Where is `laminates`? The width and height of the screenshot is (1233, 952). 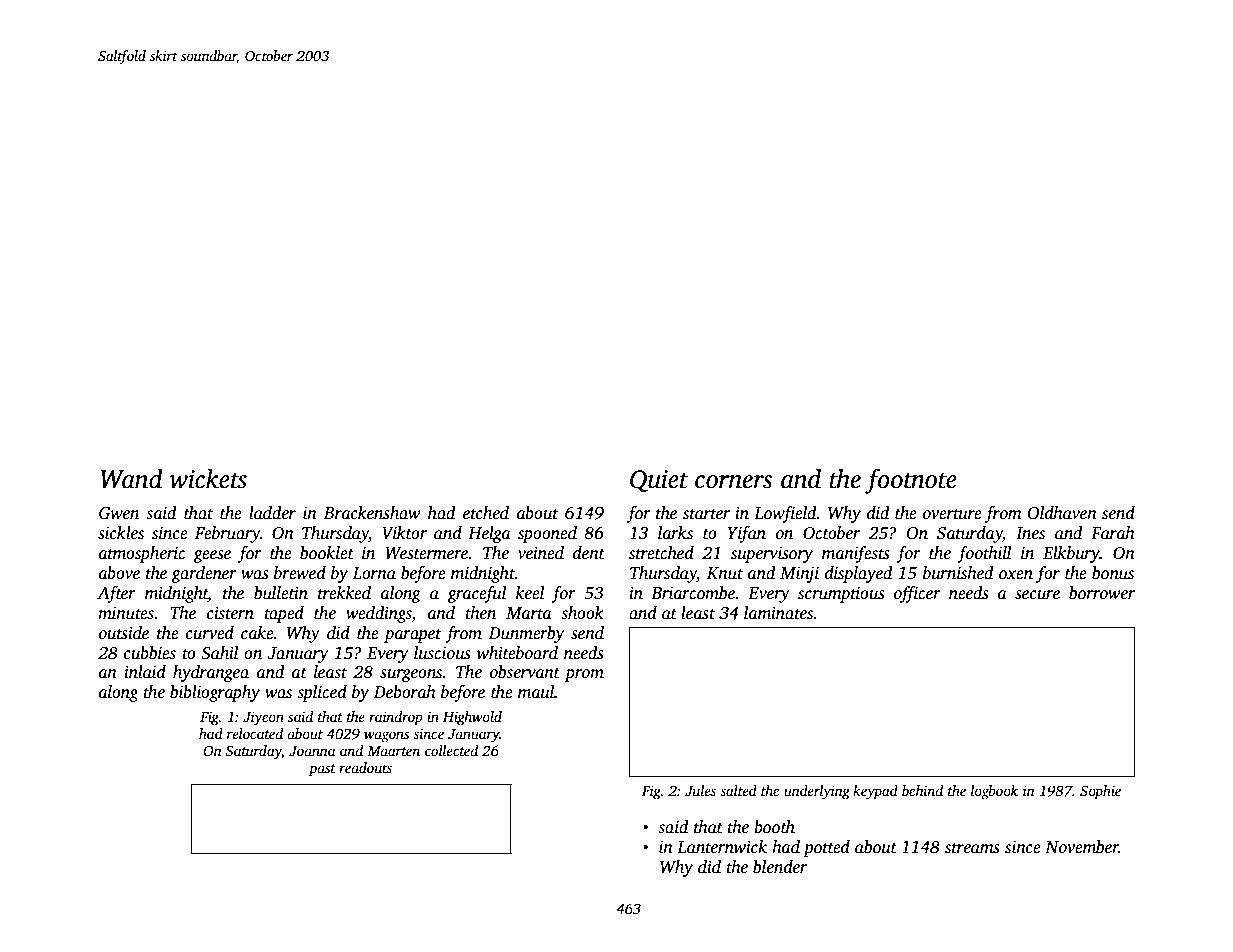
laminates is located at coordinates (779, 613).
